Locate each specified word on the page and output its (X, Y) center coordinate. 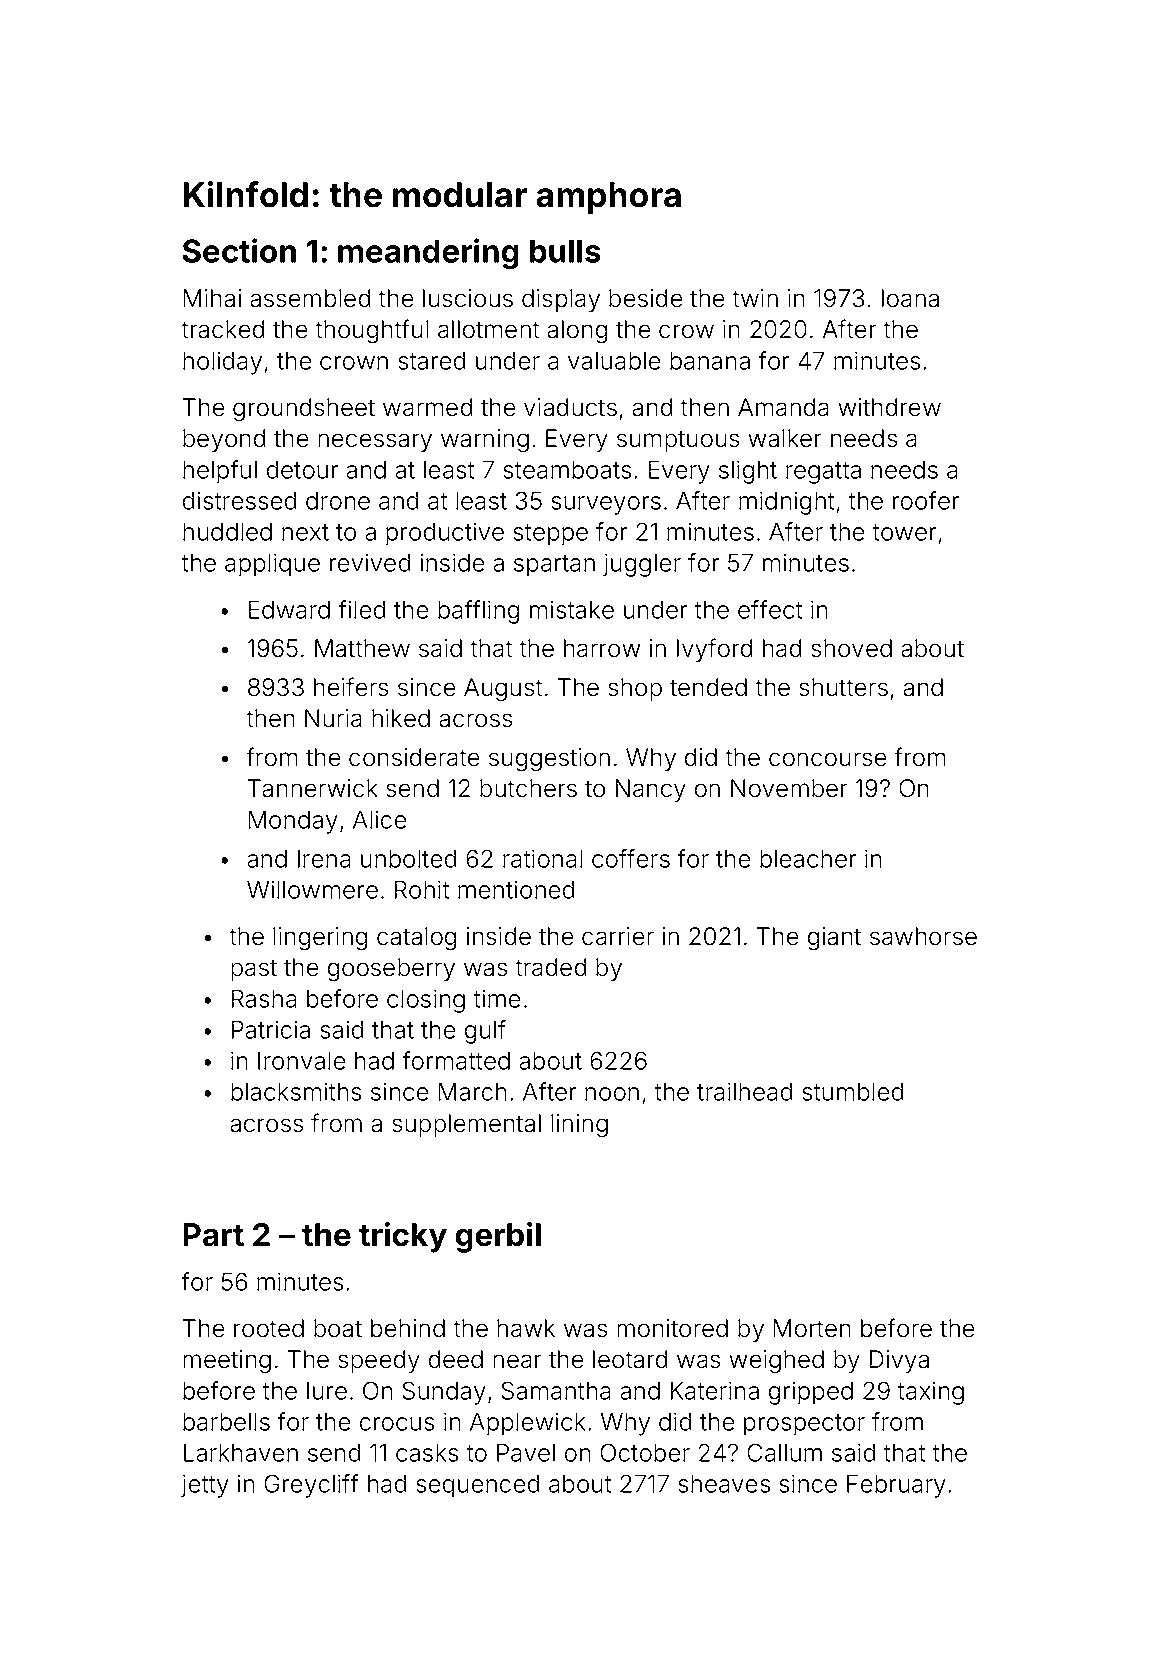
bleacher (808, 859)
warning (485, 441)
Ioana (910, 298)
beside (646, 298)
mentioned (516, 889)
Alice (380, 819)
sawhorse (923, 936)
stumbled (852, 1092)
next (305, 532)
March (473, 1092)
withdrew (889, 407)
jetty (205, 1486)
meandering (428, 254)
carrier (618, 936)
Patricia (271, 1029)
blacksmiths (296, 1091)
